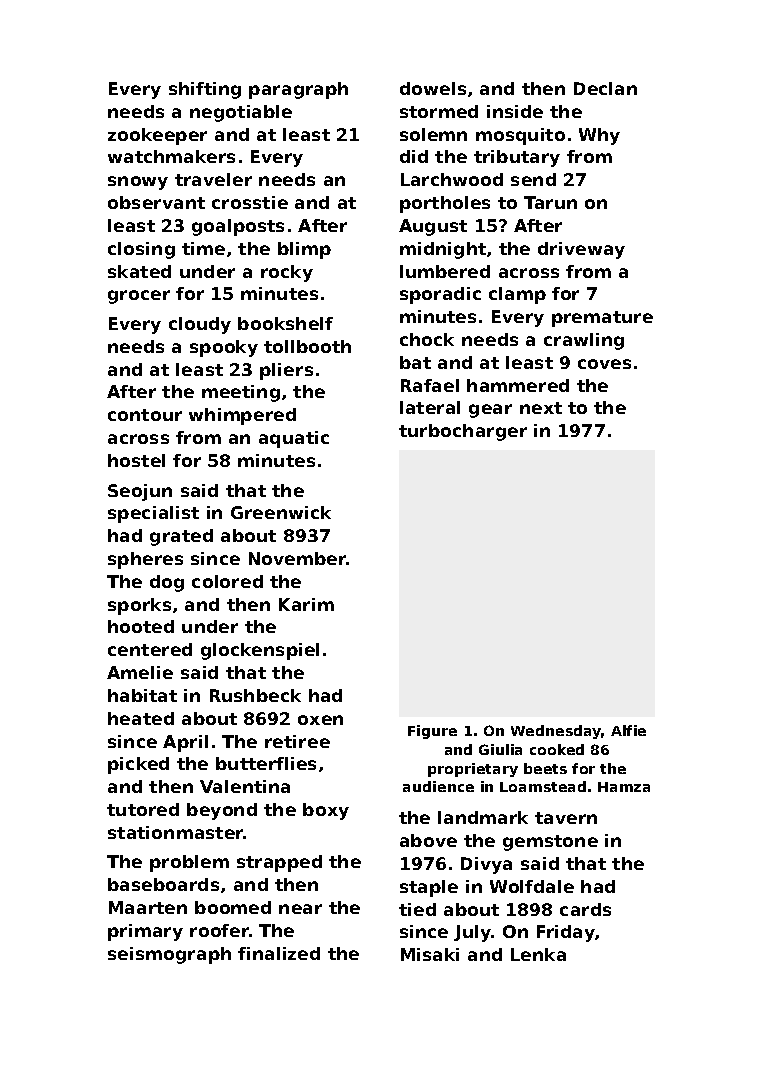 This page has width=763, height=1083. Describe the element at coordinates (533, 179) in the page. I see `send` at that location.
